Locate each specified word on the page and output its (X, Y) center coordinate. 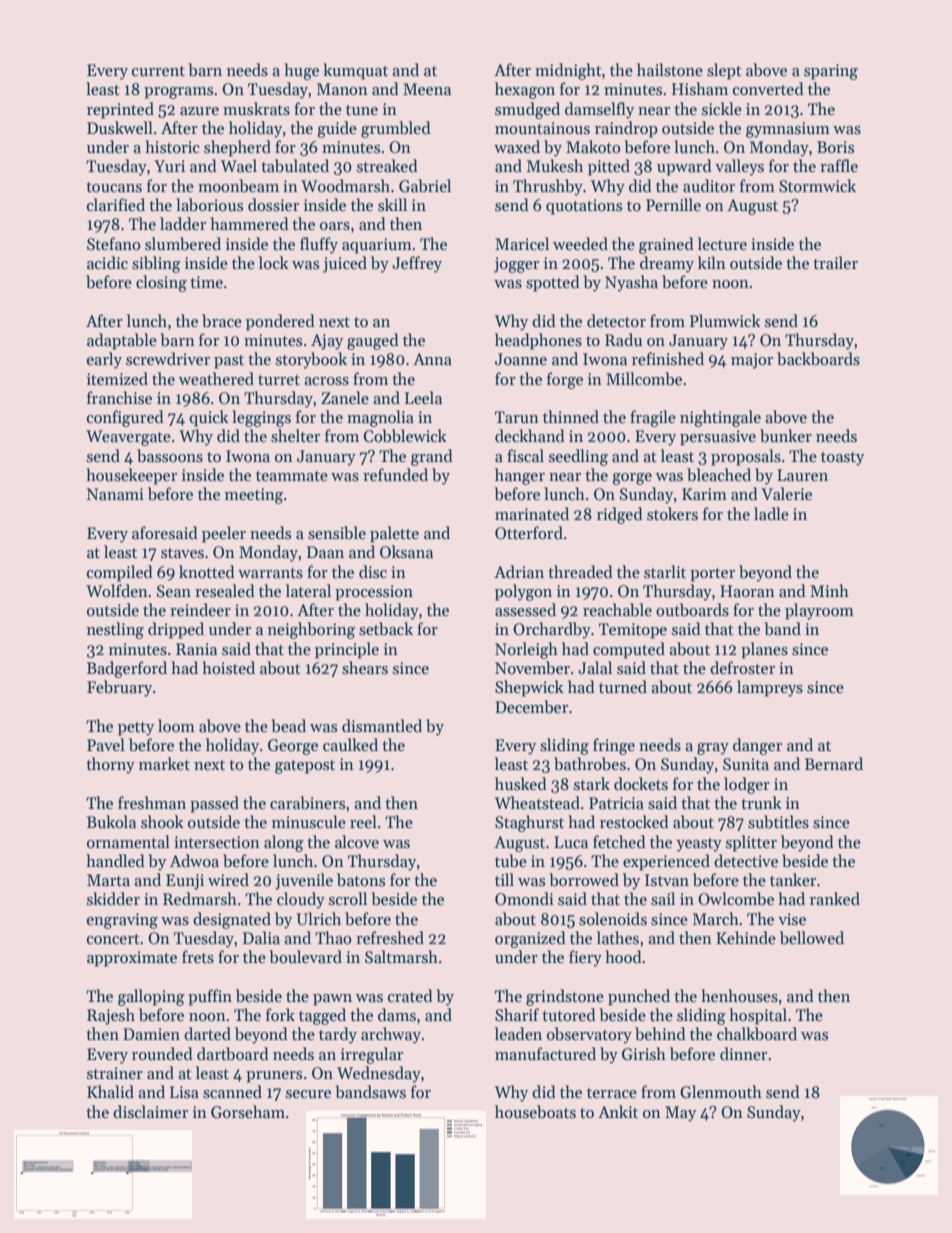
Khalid (110, 1091)
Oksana (406, 552)
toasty (842, 459)
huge (301, 71)
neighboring (311, 630)
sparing (831, 72)
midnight (568, 71)
